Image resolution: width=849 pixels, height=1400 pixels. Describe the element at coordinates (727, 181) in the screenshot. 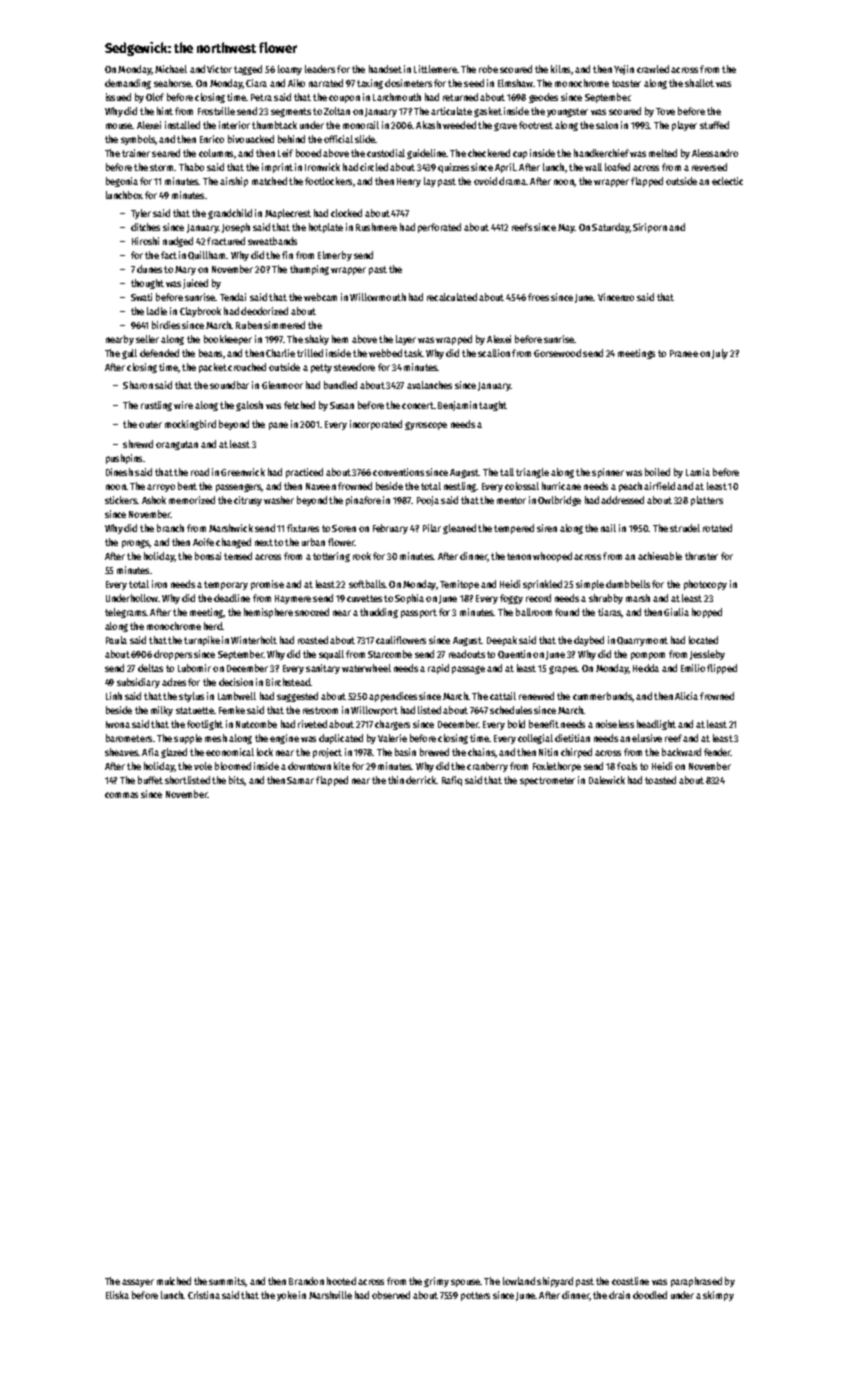

I see `eclectic` at that location.
